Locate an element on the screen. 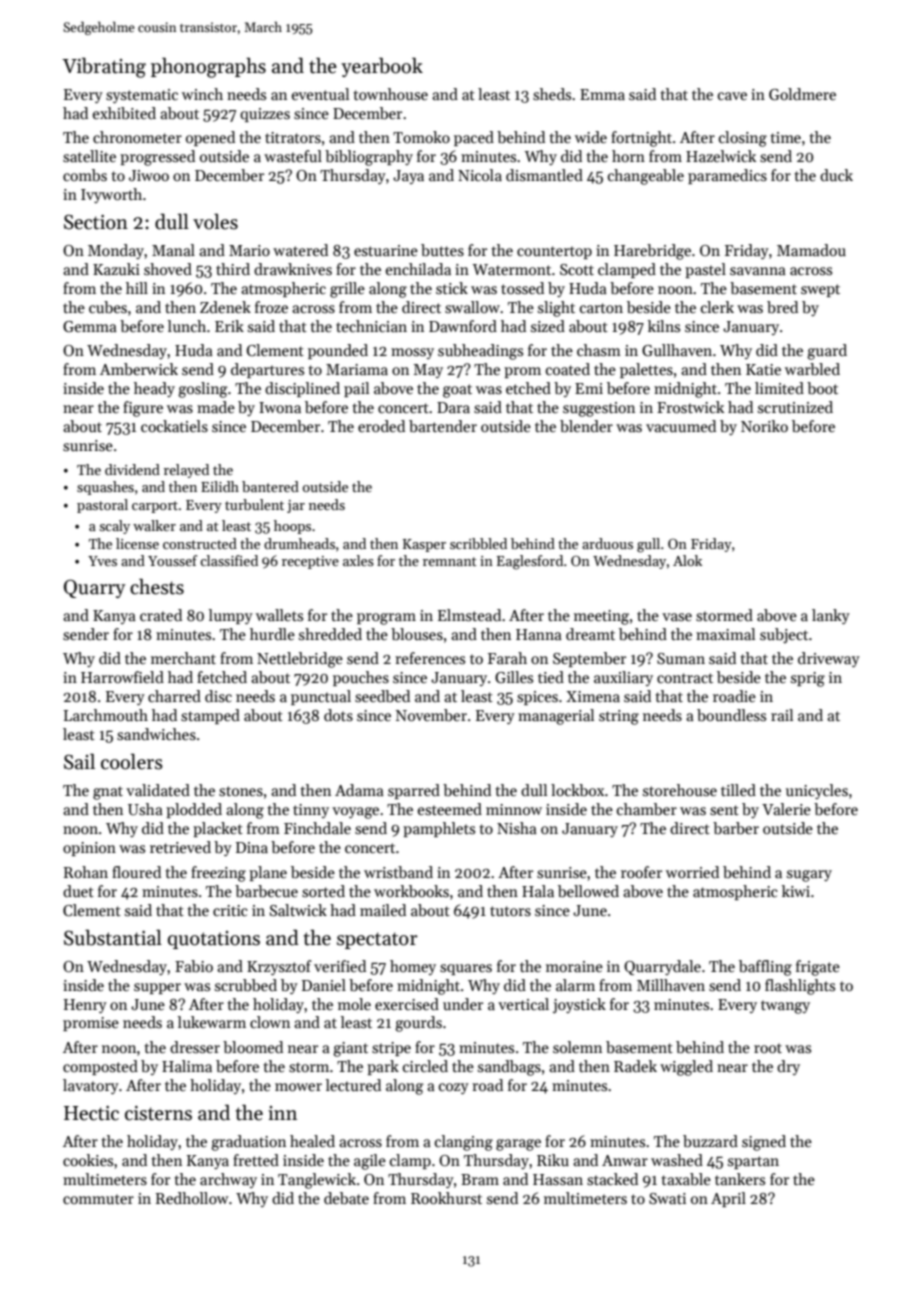  gosling is located at coordinates (203, 390).
